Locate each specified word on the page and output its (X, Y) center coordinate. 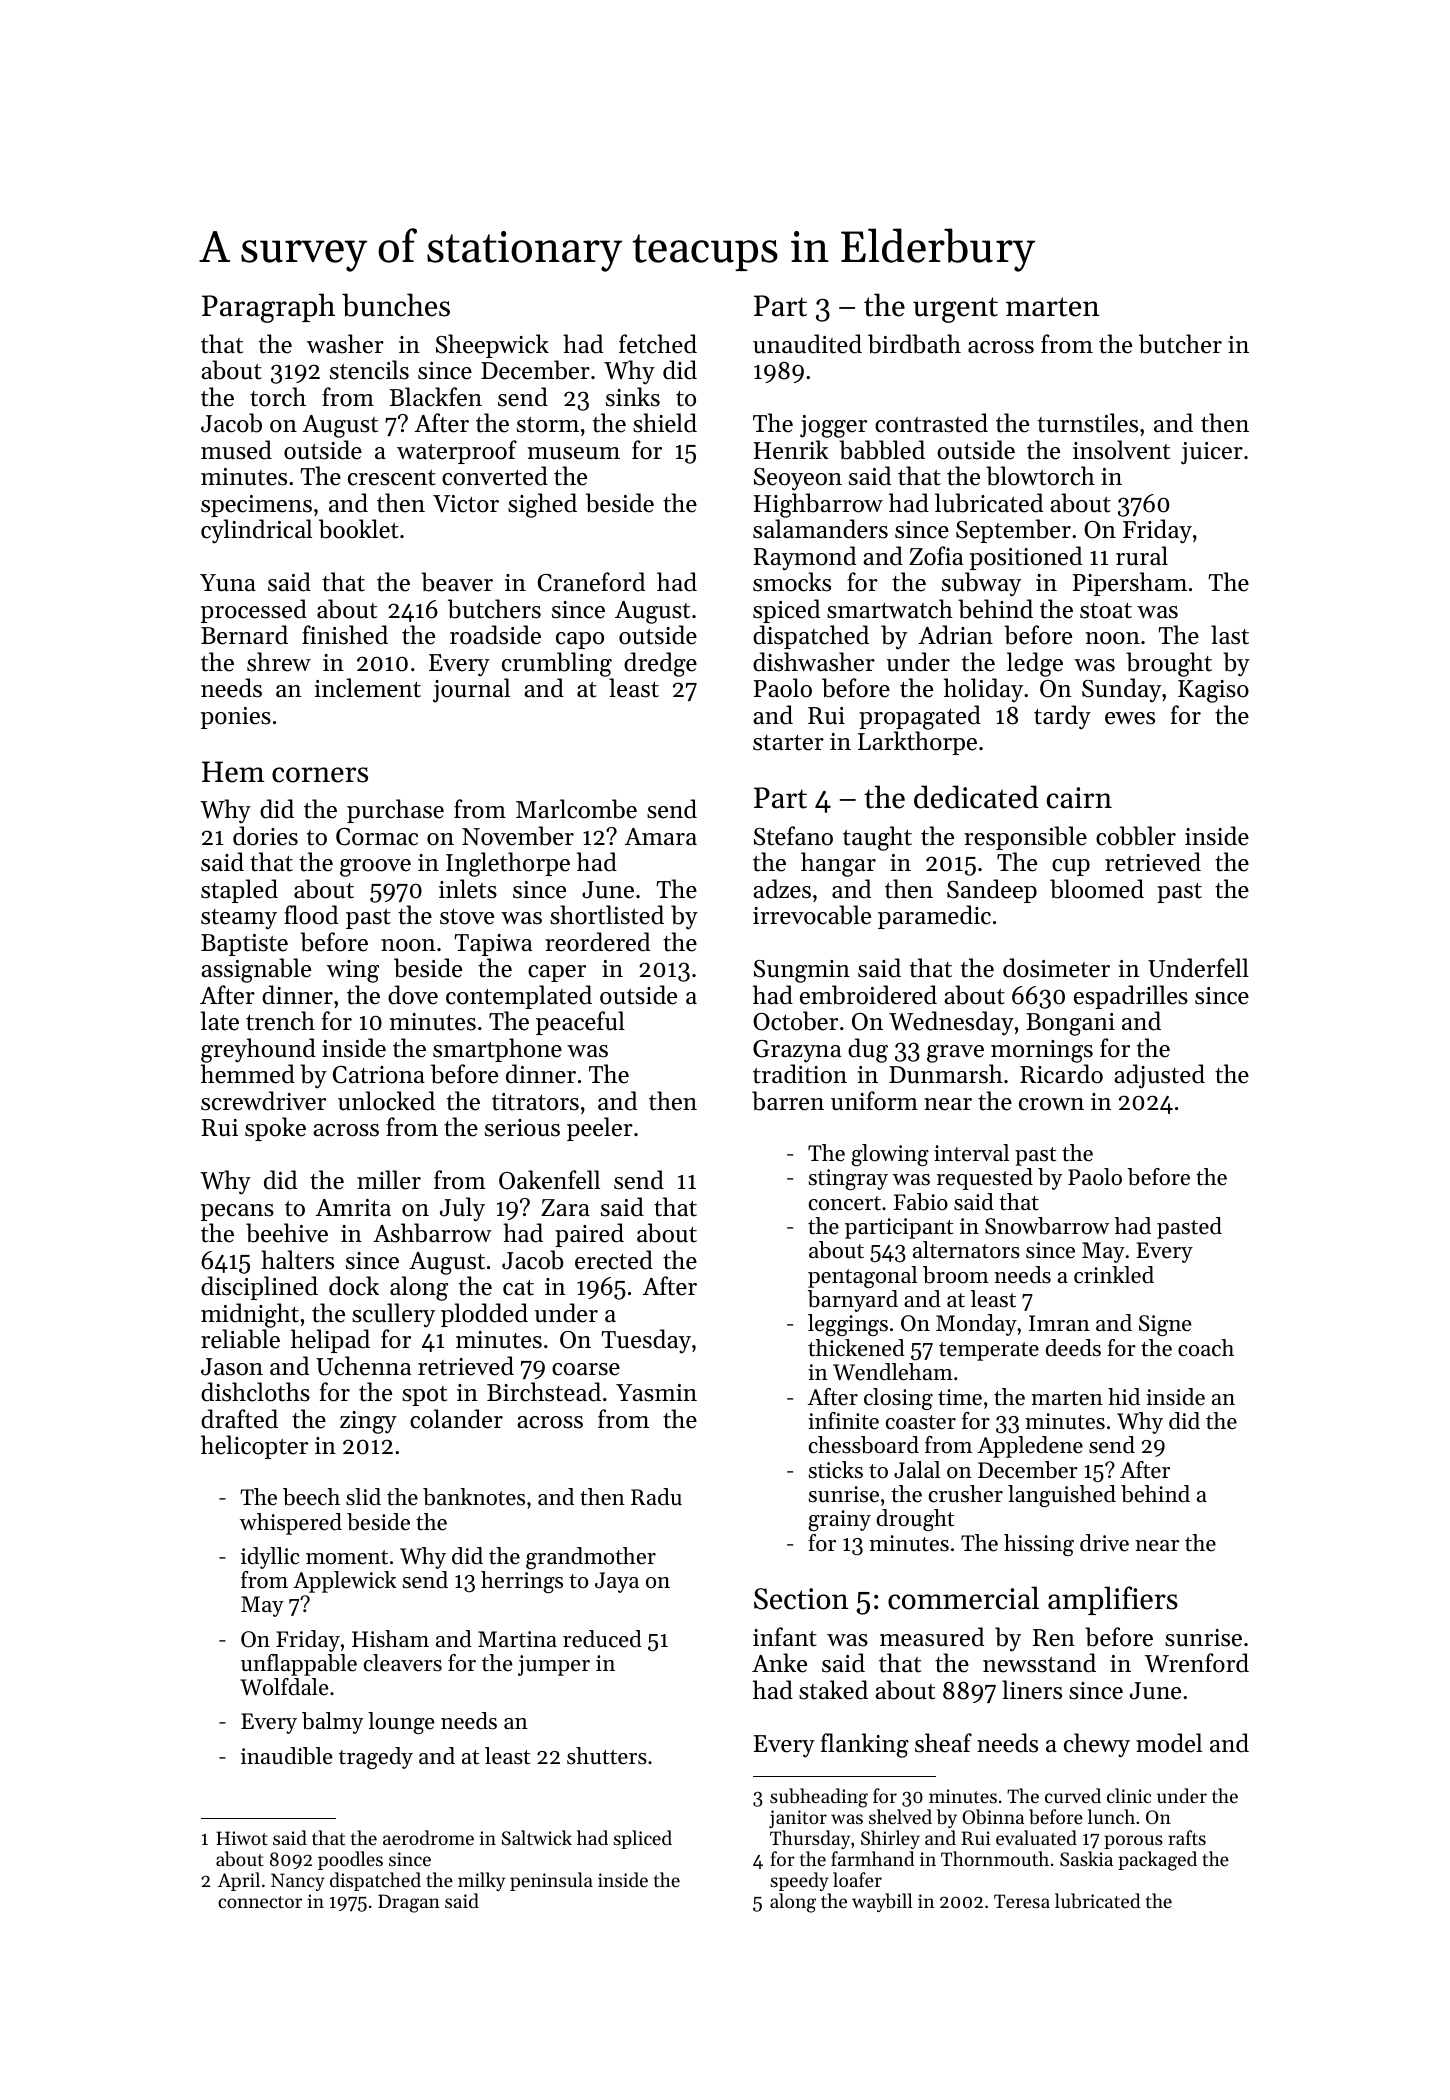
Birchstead (544, 1392)
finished (345, 635)
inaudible (287, 1756)
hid (1124, 1397)
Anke (779, 1663)
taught (877, 838)
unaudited (807, 344)
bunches (396, 305)
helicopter (254, 1447)
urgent (955, 310)
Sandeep (992, 891)
